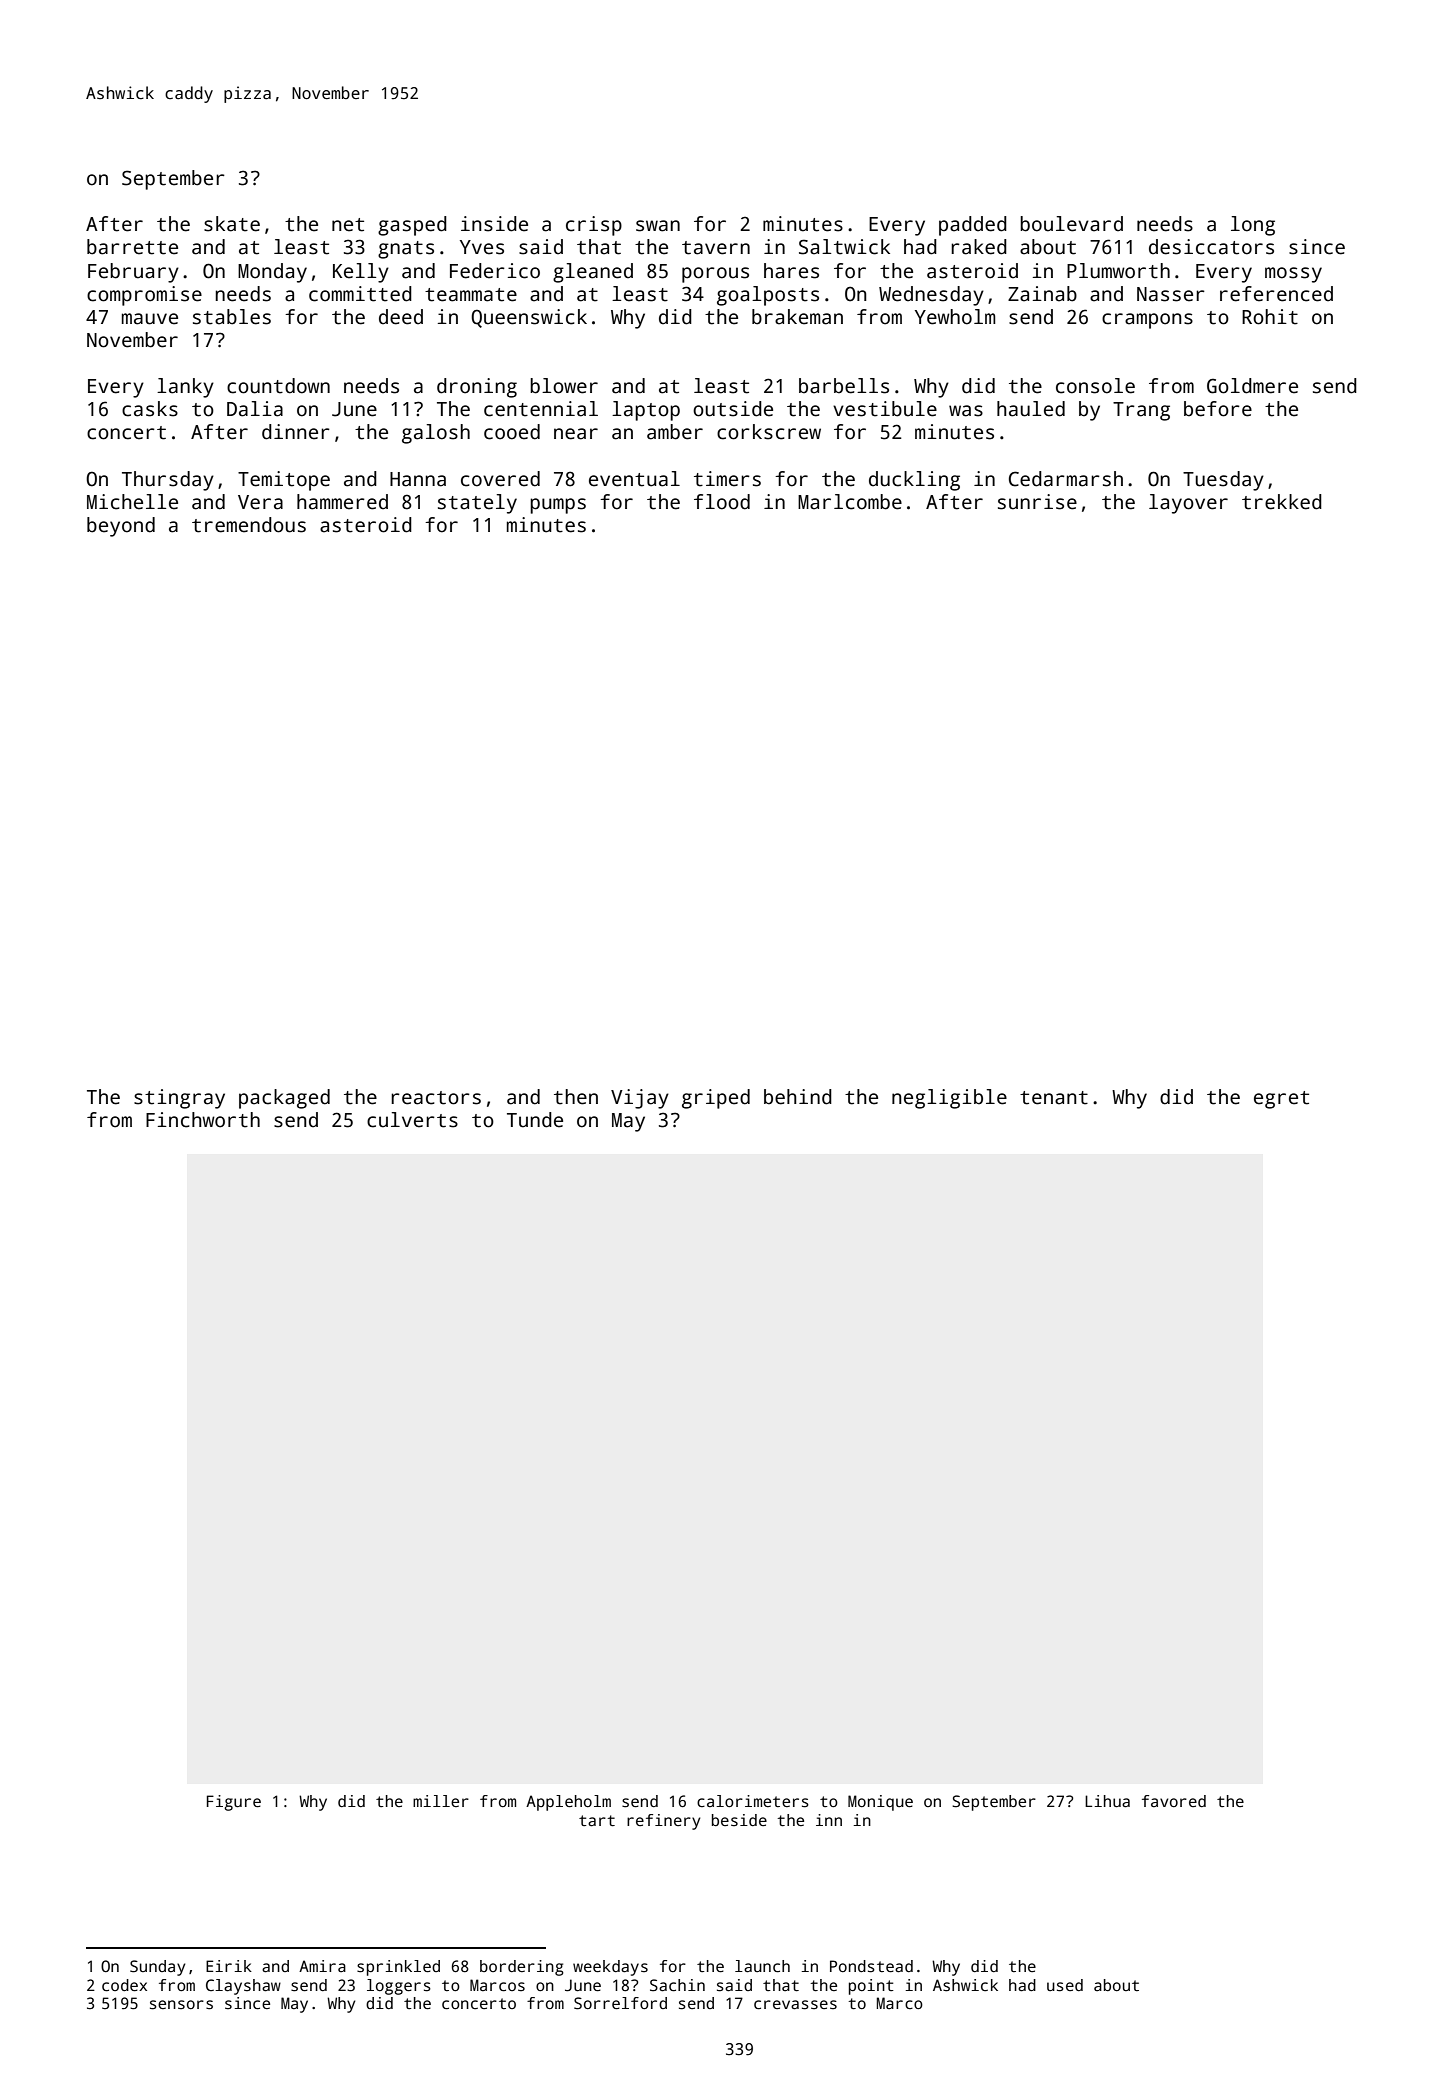  Describe the element at coordinates (1281, 1100) in the page. I see `egret` at that location.
